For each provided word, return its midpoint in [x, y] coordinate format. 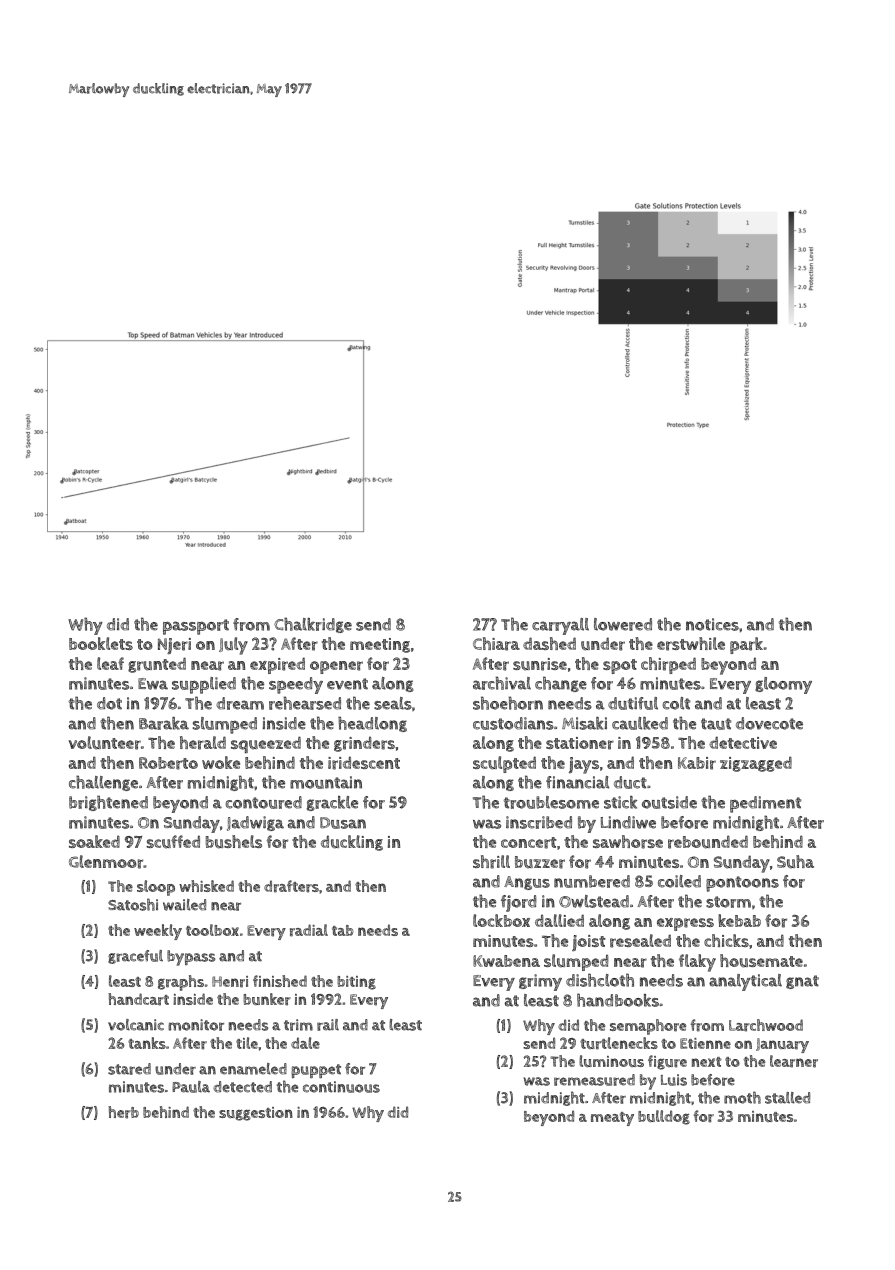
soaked [94, 841]
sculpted [504, 764]
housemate [761, 961]
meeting [380, 645]
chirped [668, 665]
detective [743, 742]
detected [242, 1087]
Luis [674, 1080]
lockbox [501, 920]
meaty [612, 1119]
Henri [230, 982]
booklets [101, 643]
